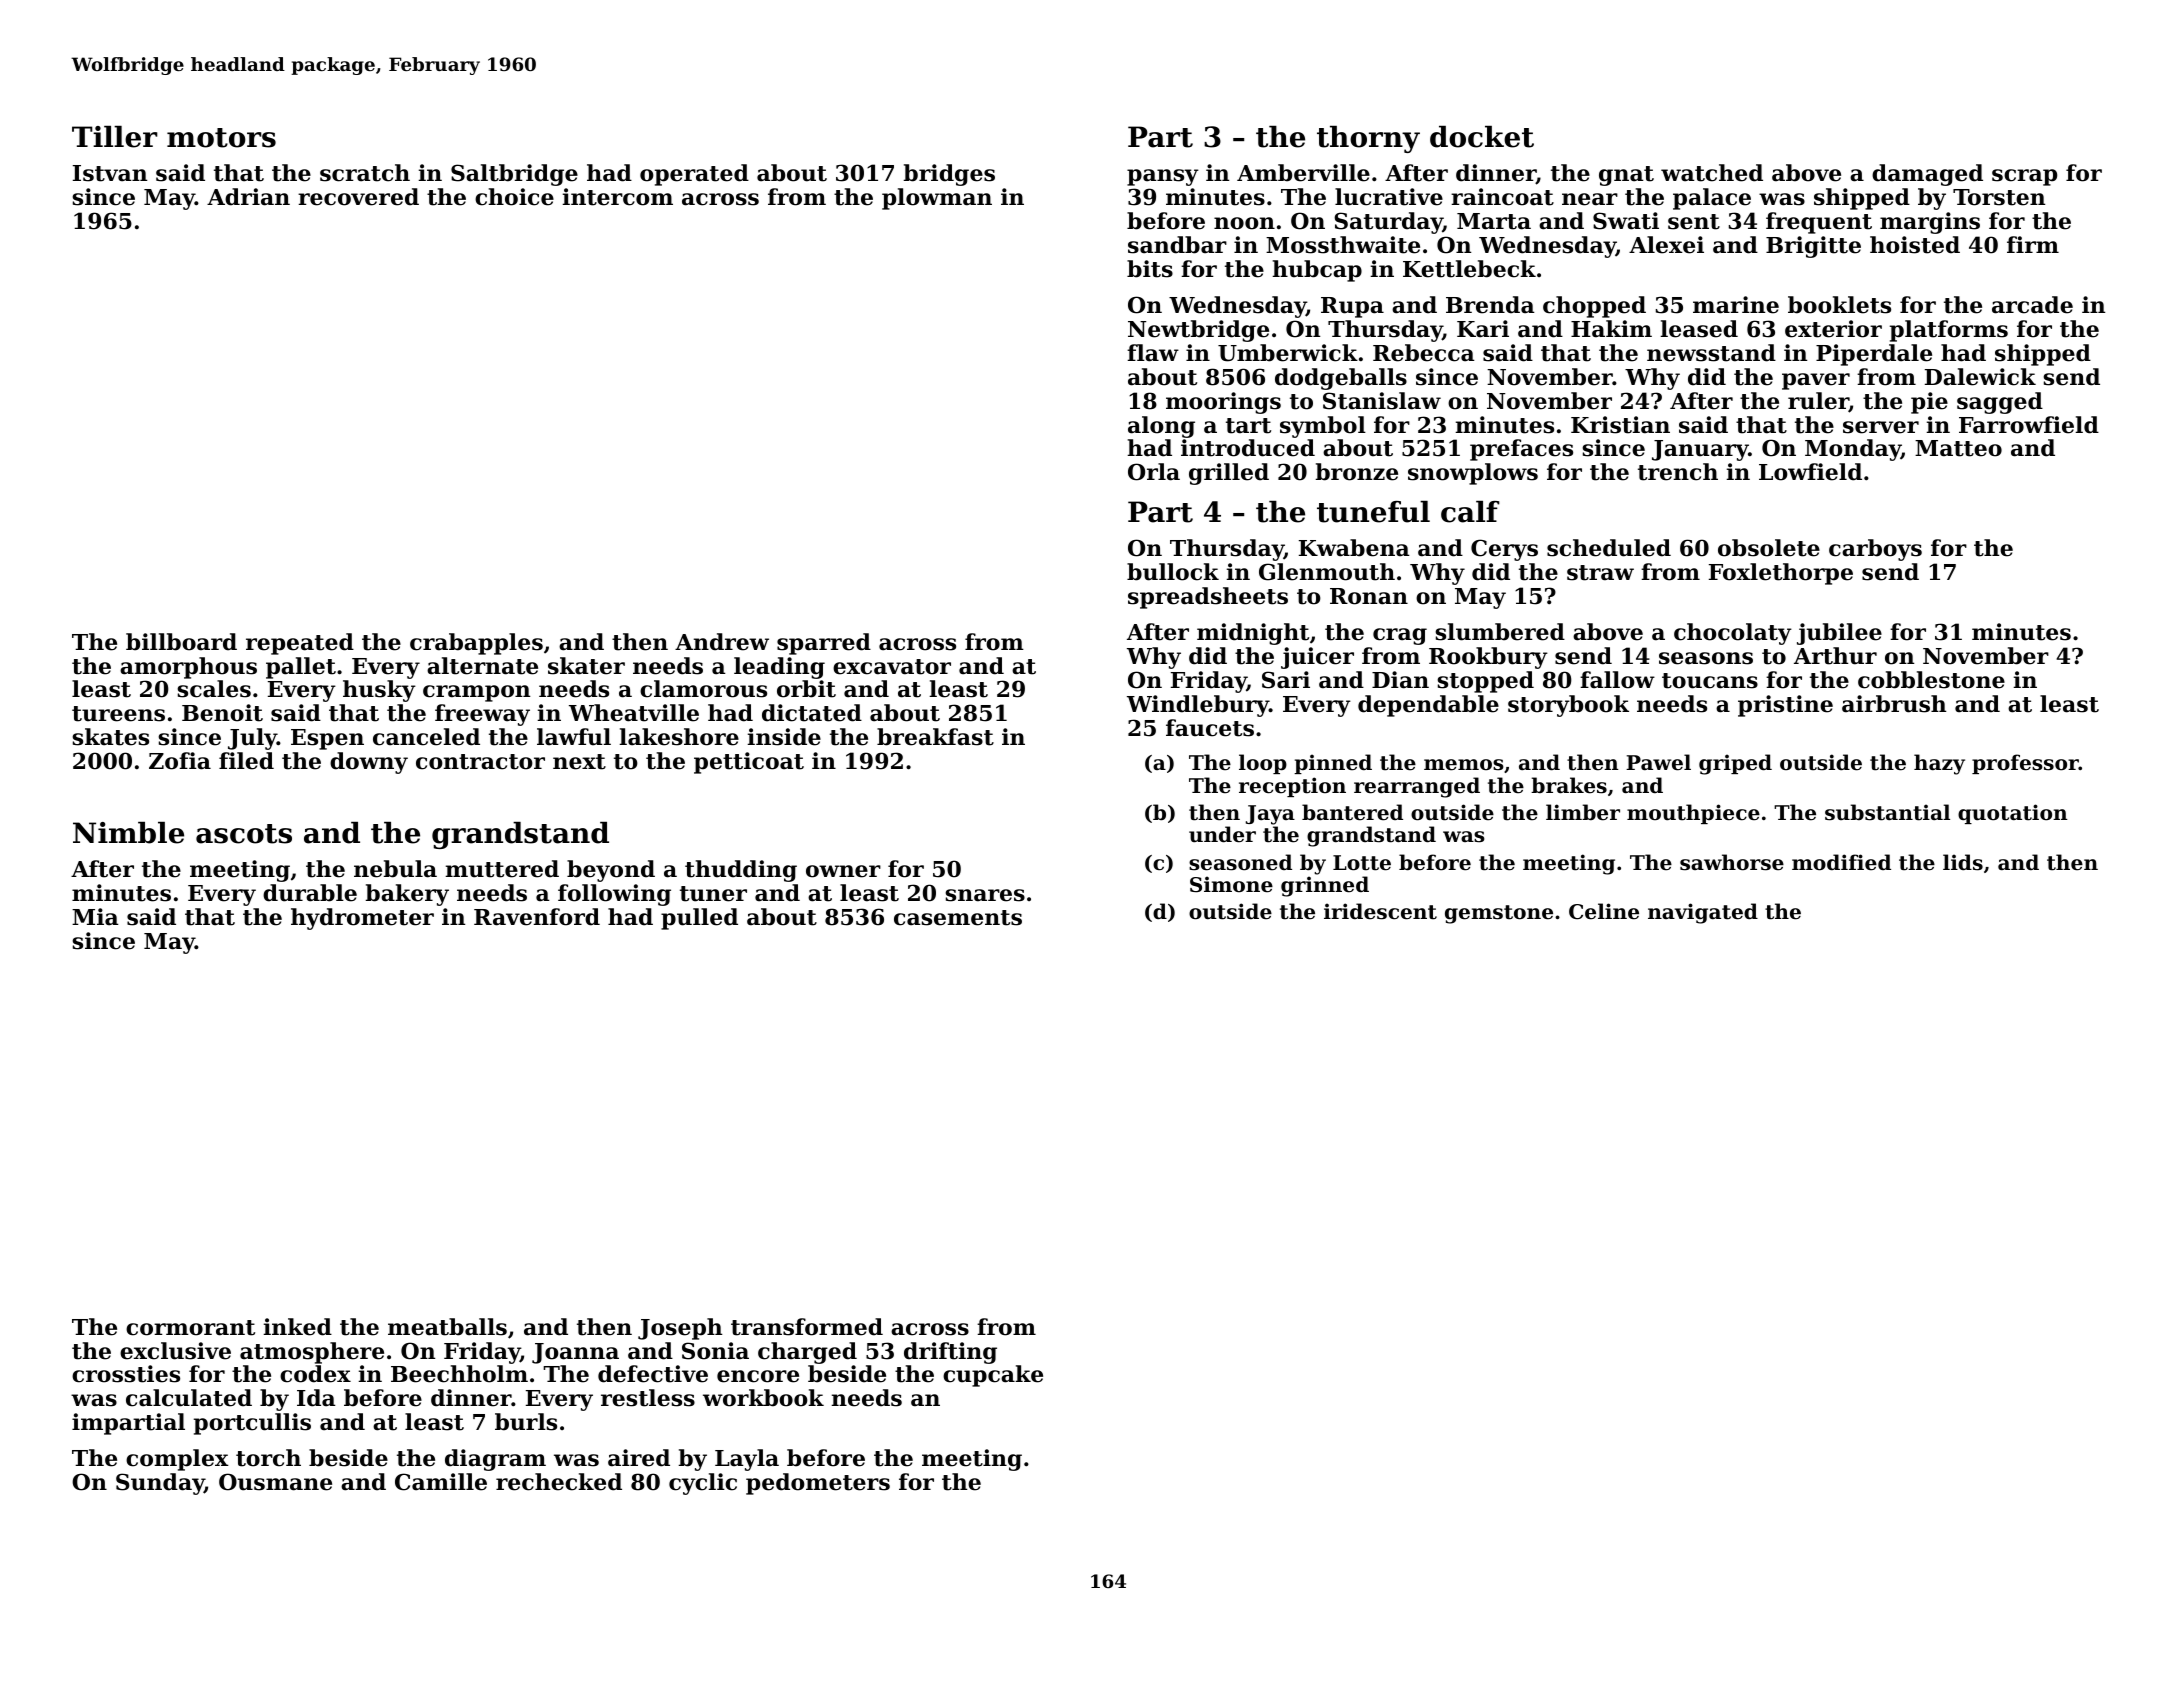 This document has width=2178, height=1683. Describe the element at coordinates (1819, 223) in the document. I see `frequent` at that location.
